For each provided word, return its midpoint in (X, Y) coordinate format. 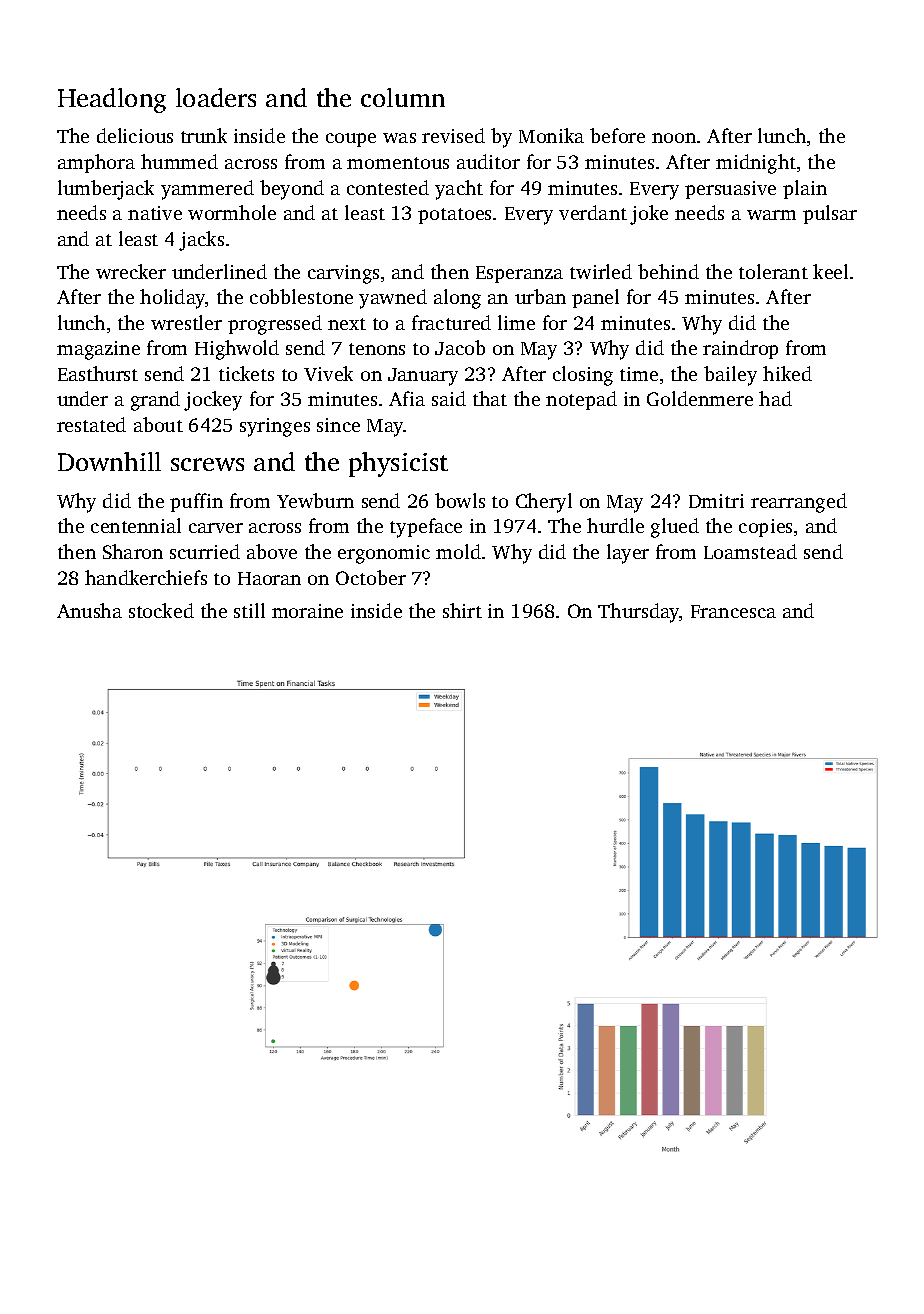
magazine (98, 350)
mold (458, 551)
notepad (581, 400)
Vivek (328, 373)
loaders (216, 97)
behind (668, 271)
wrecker (131, 271)
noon (674, 138)
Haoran (269, 578)
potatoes (454, 216)
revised (453, 135)
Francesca (733, 611)
